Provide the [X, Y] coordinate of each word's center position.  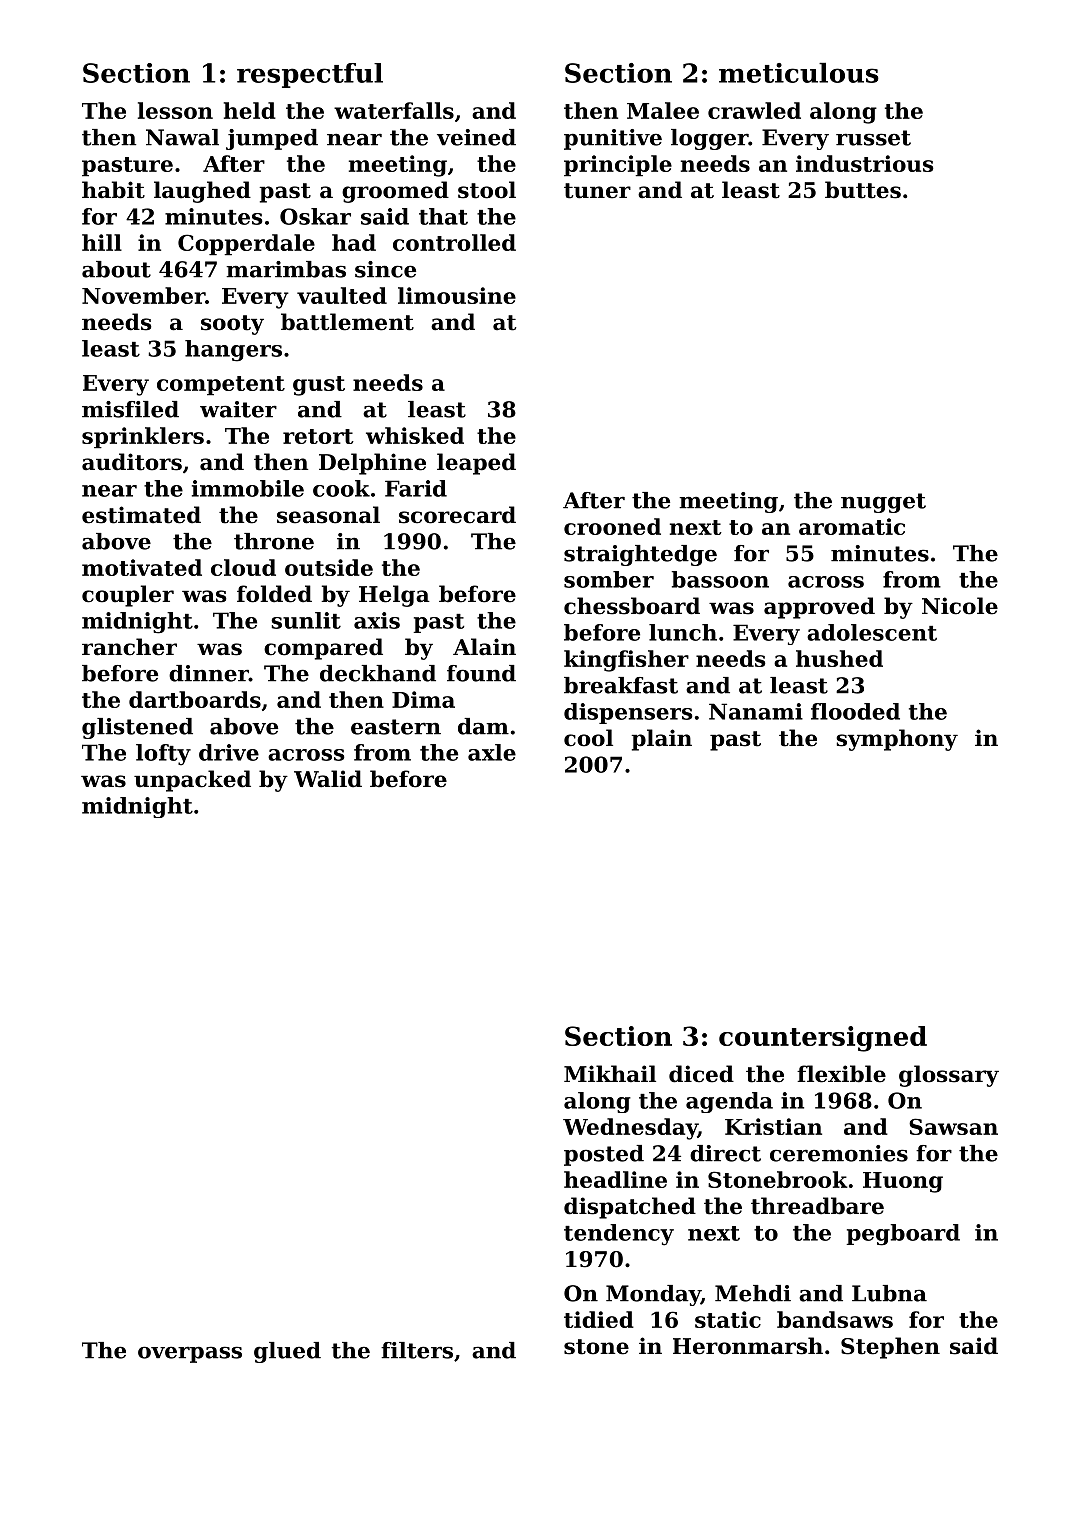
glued [287, 1352]
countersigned [823, 1039]
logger [709, 139]
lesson [175, 110]
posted [604, 1155]
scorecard [457, 515]
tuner [597, 191]
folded [274, 594]
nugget [883, 503]
